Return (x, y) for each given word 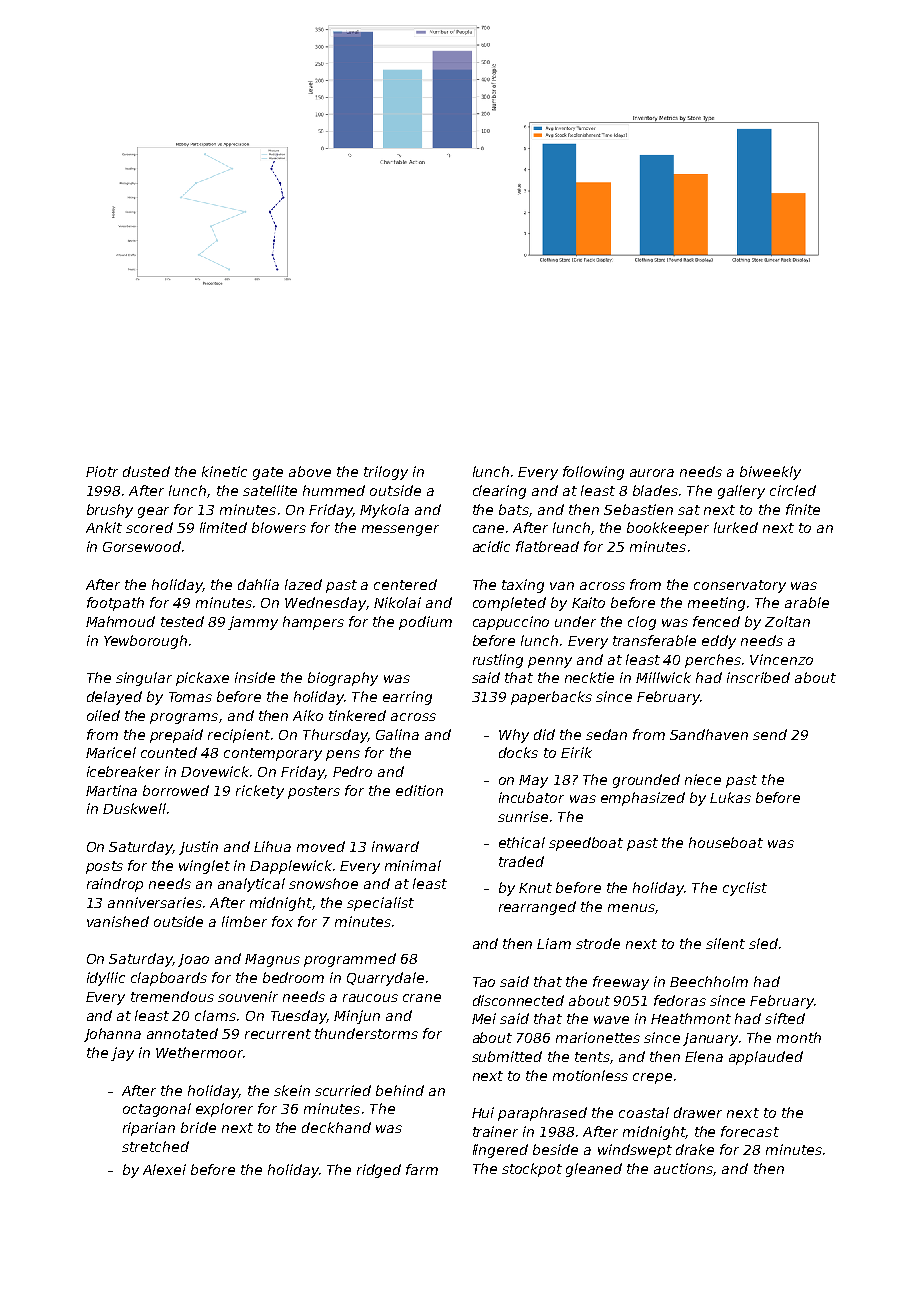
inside (255, 677)
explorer (224, 1110)
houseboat (726, 842)
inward (395, 846)
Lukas (730, 797)
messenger (400, 530)
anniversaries (155, 902)
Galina (397, 734)
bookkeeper (668, 529)
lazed (303, 584)
